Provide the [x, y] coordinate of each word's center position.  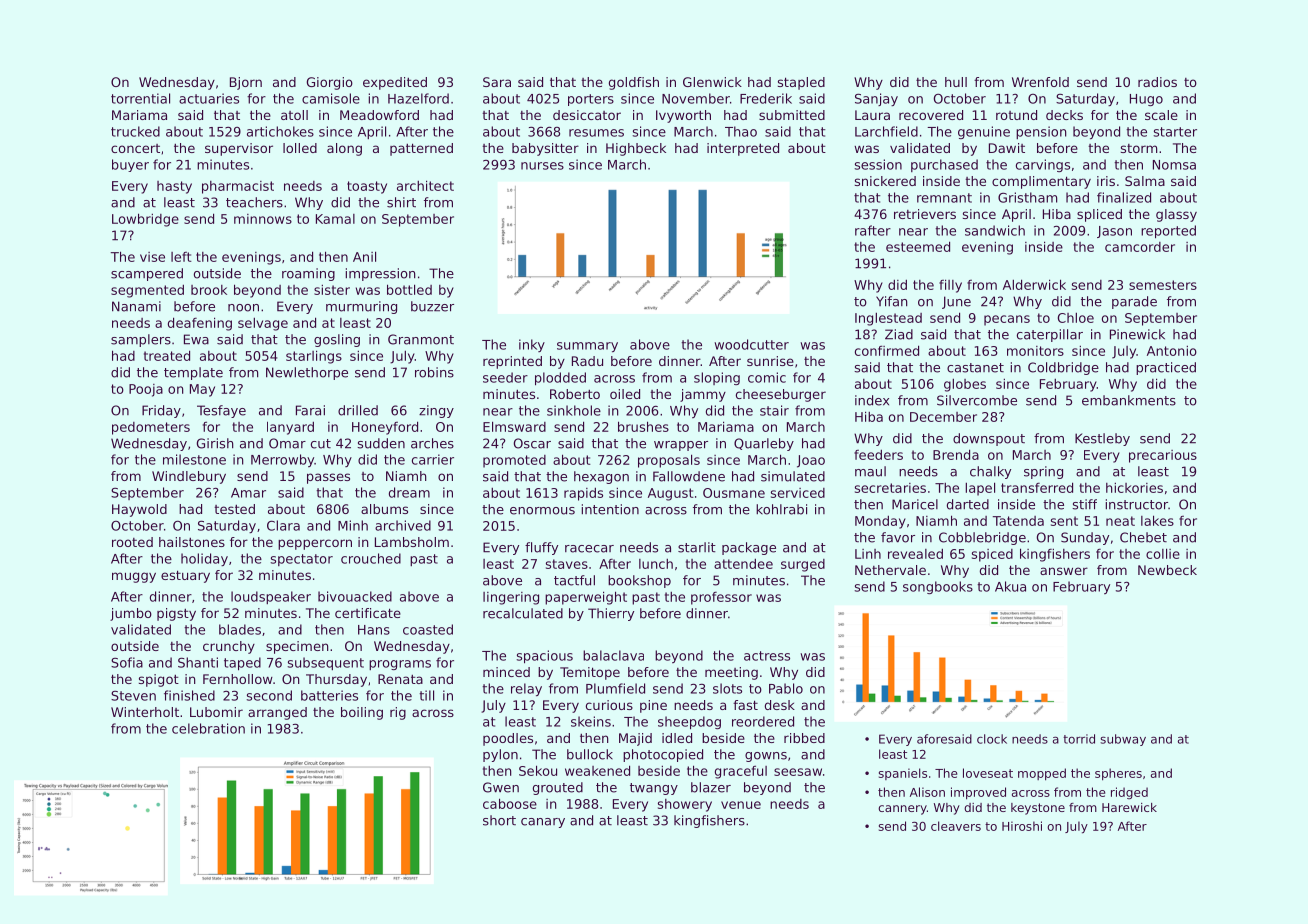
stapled [801, 83]
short [499, 820]
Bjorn [246, 83]
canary [543, 823]
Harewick [1129, 807]
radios [1157, 82]
